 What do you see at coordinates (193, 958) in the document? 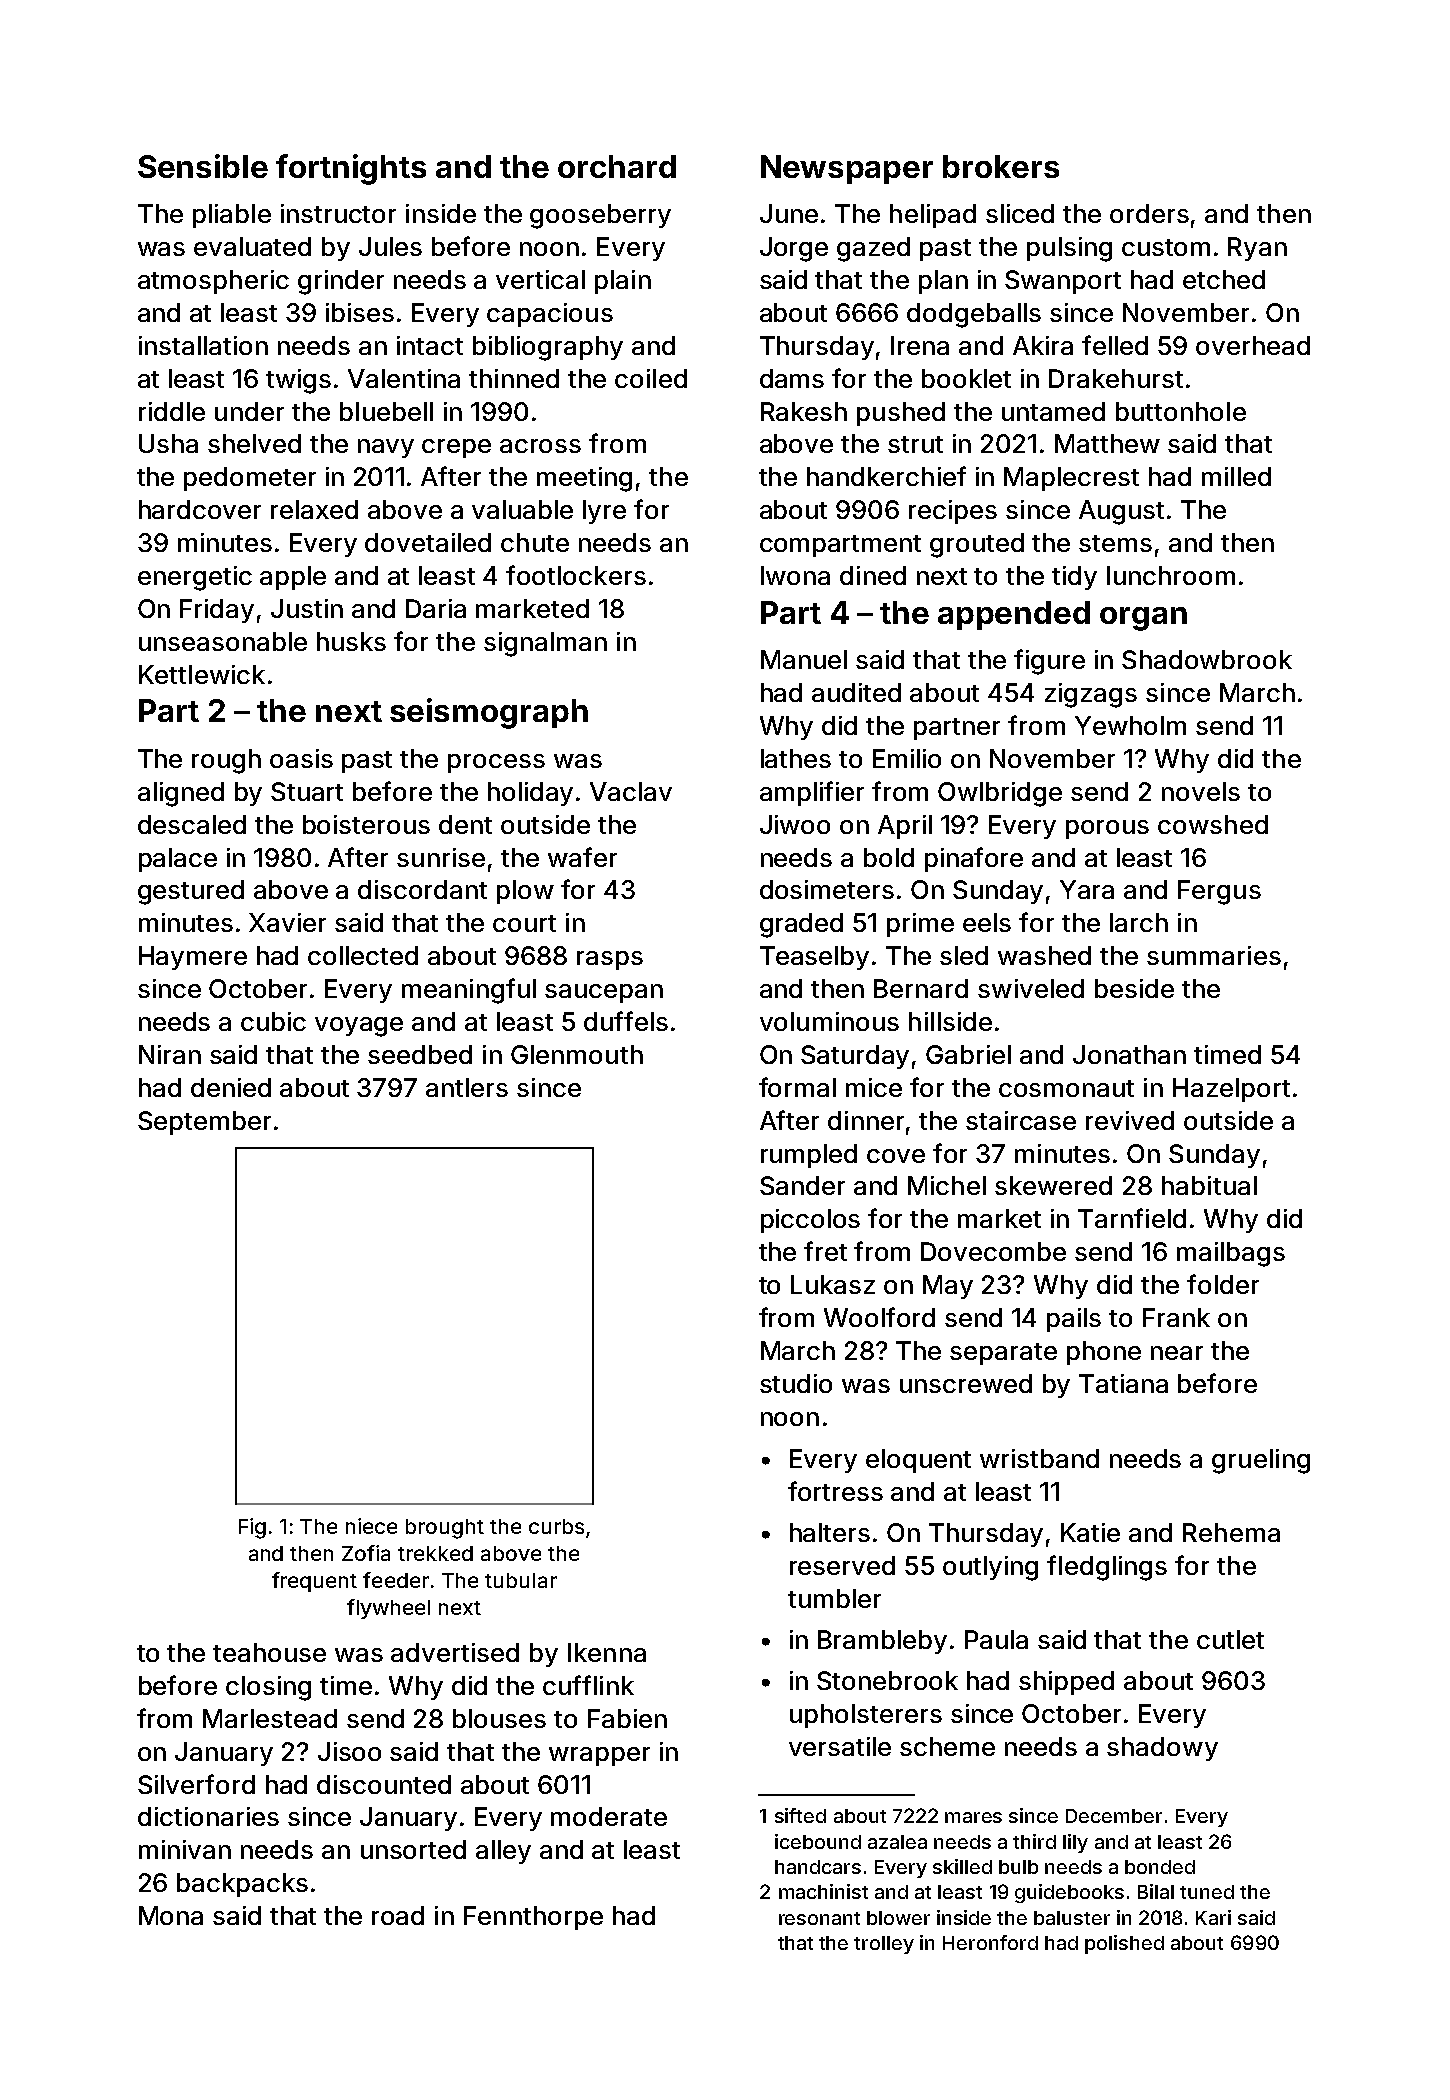
I see `Haymere` at bounding box center [193, 958].
